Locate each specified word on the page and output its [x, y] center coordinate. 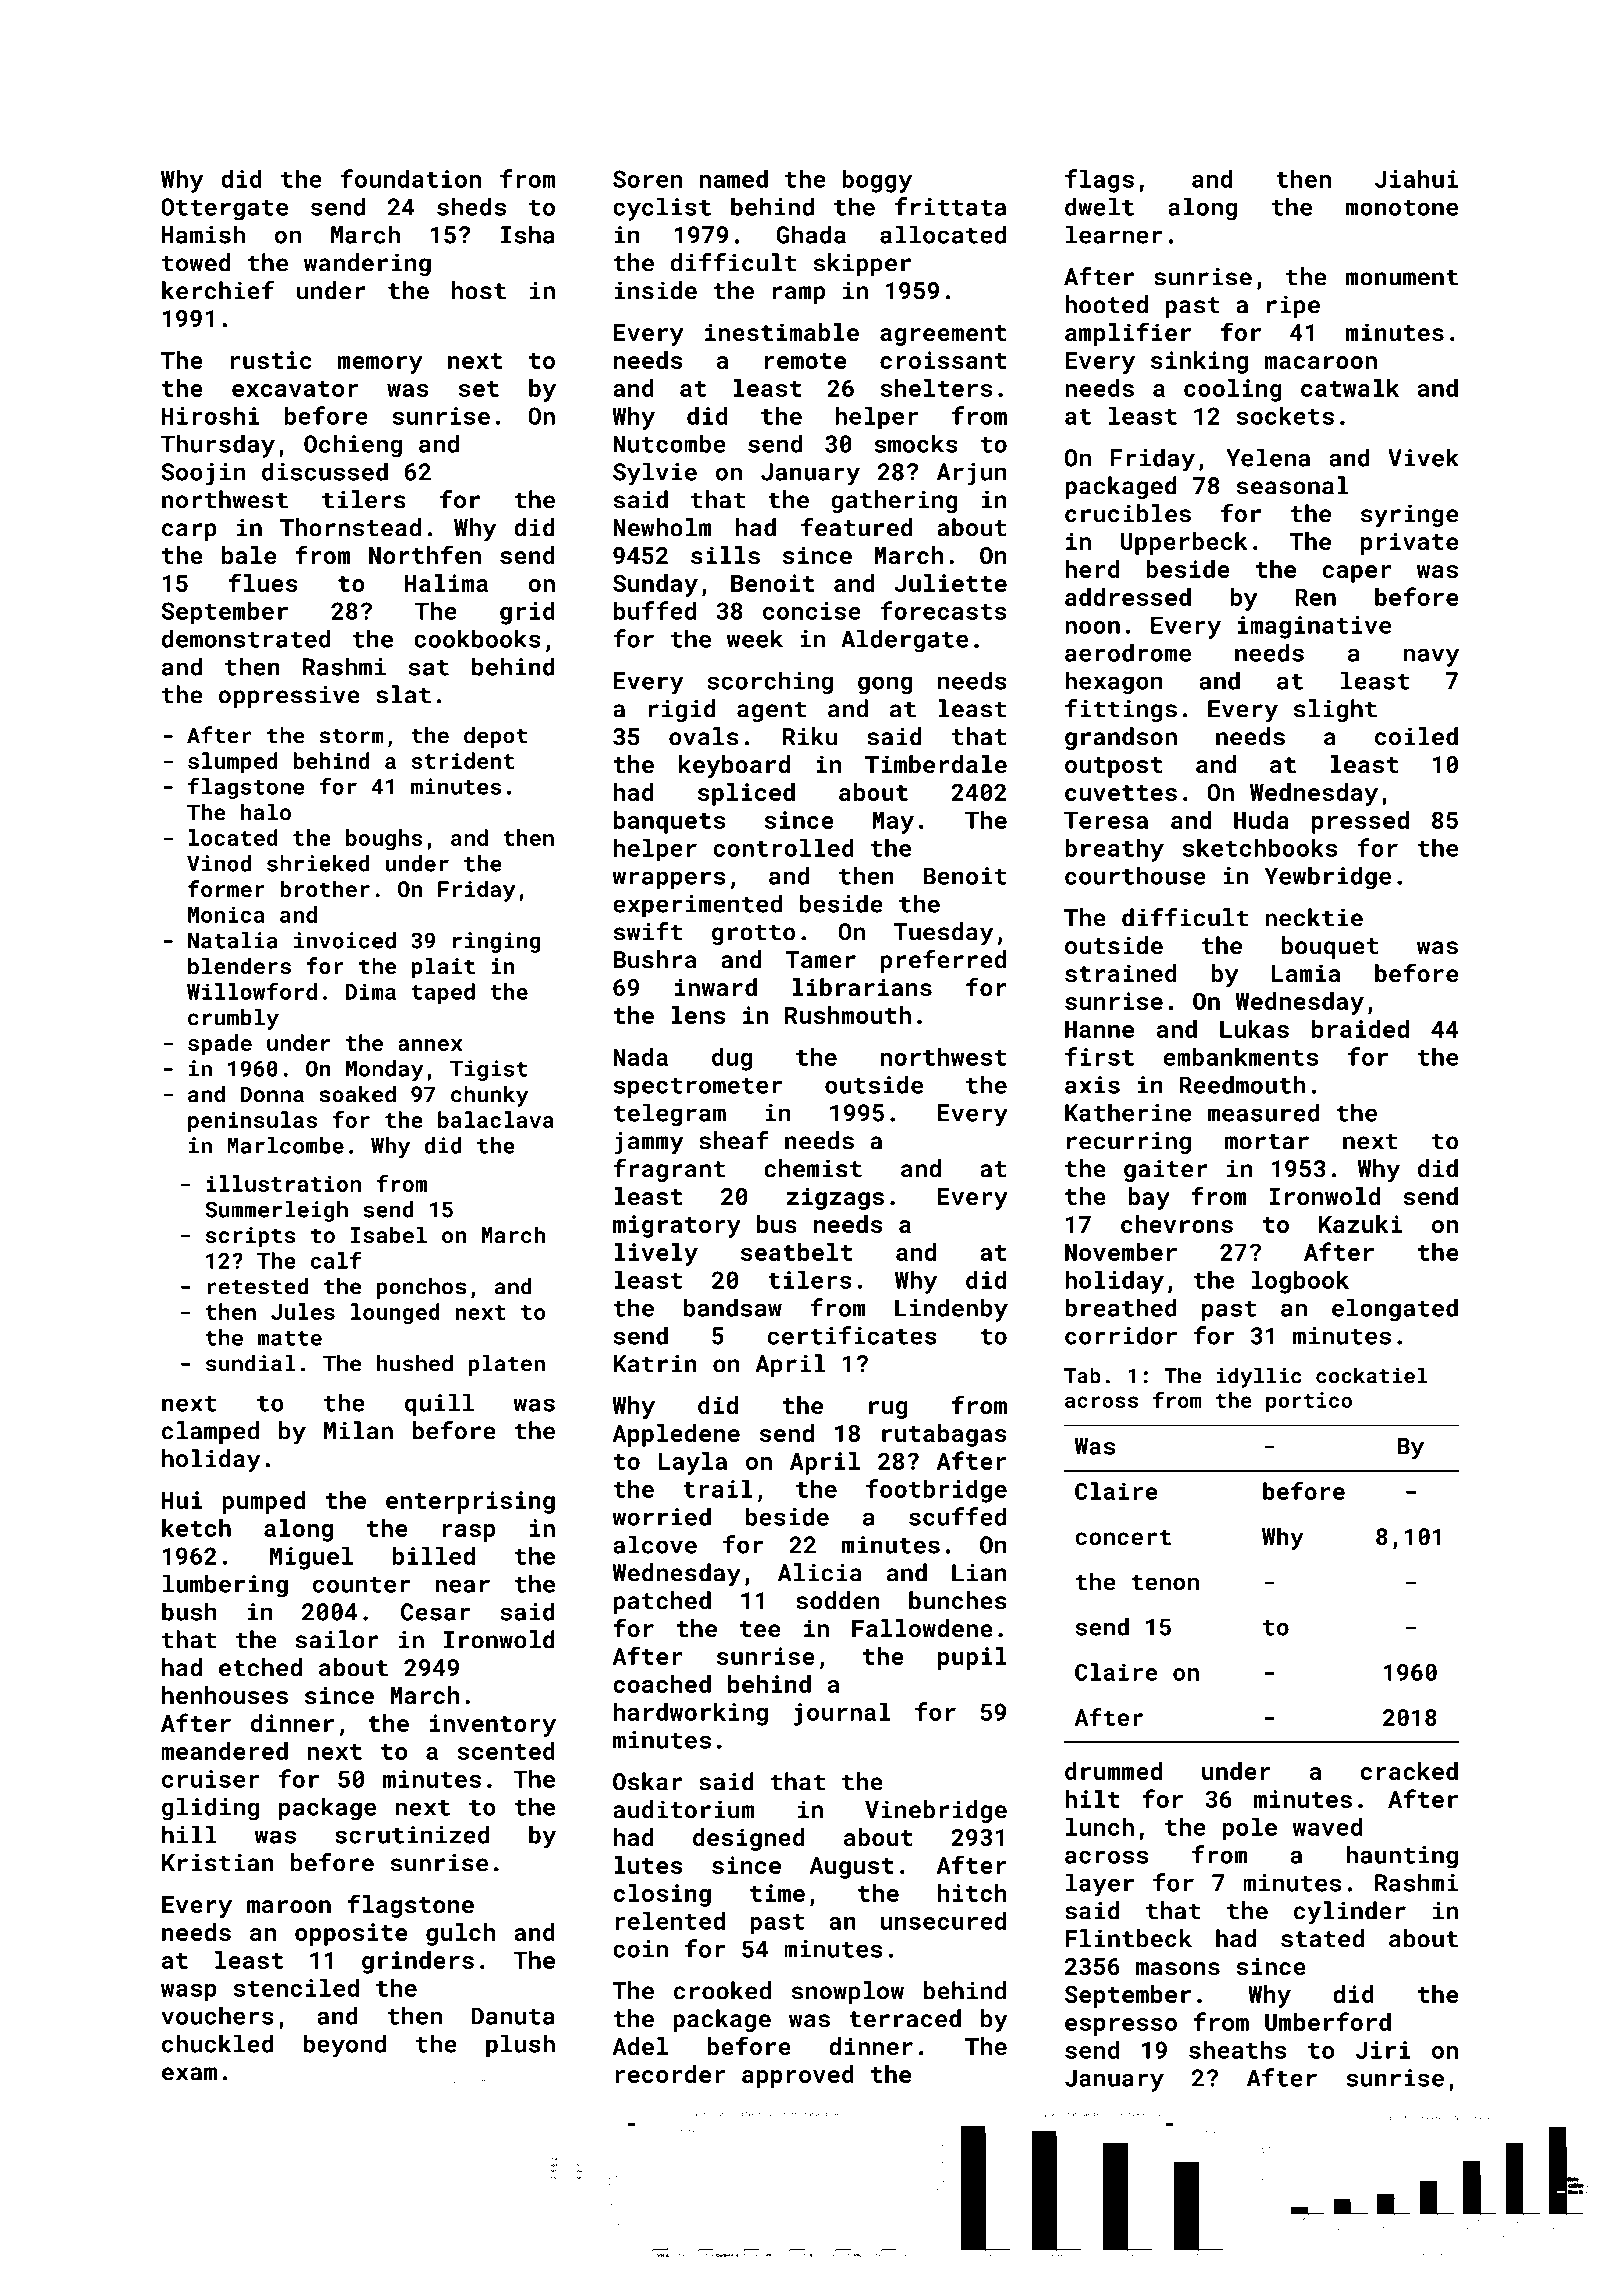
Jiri [1383, 2050]
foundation [411, 178]
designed [749, 1839]
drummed [1113, 1771]
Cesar [435, 1612]
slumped [233, 763]
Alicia [820, 1572]
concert [1123, 1537]
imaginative [1314, 627]
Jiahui [1416, 179]
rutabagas [944, 1435]
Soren [647, 179]
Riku [810, 736]
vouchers [217, 2015]
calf [336, 1260]
